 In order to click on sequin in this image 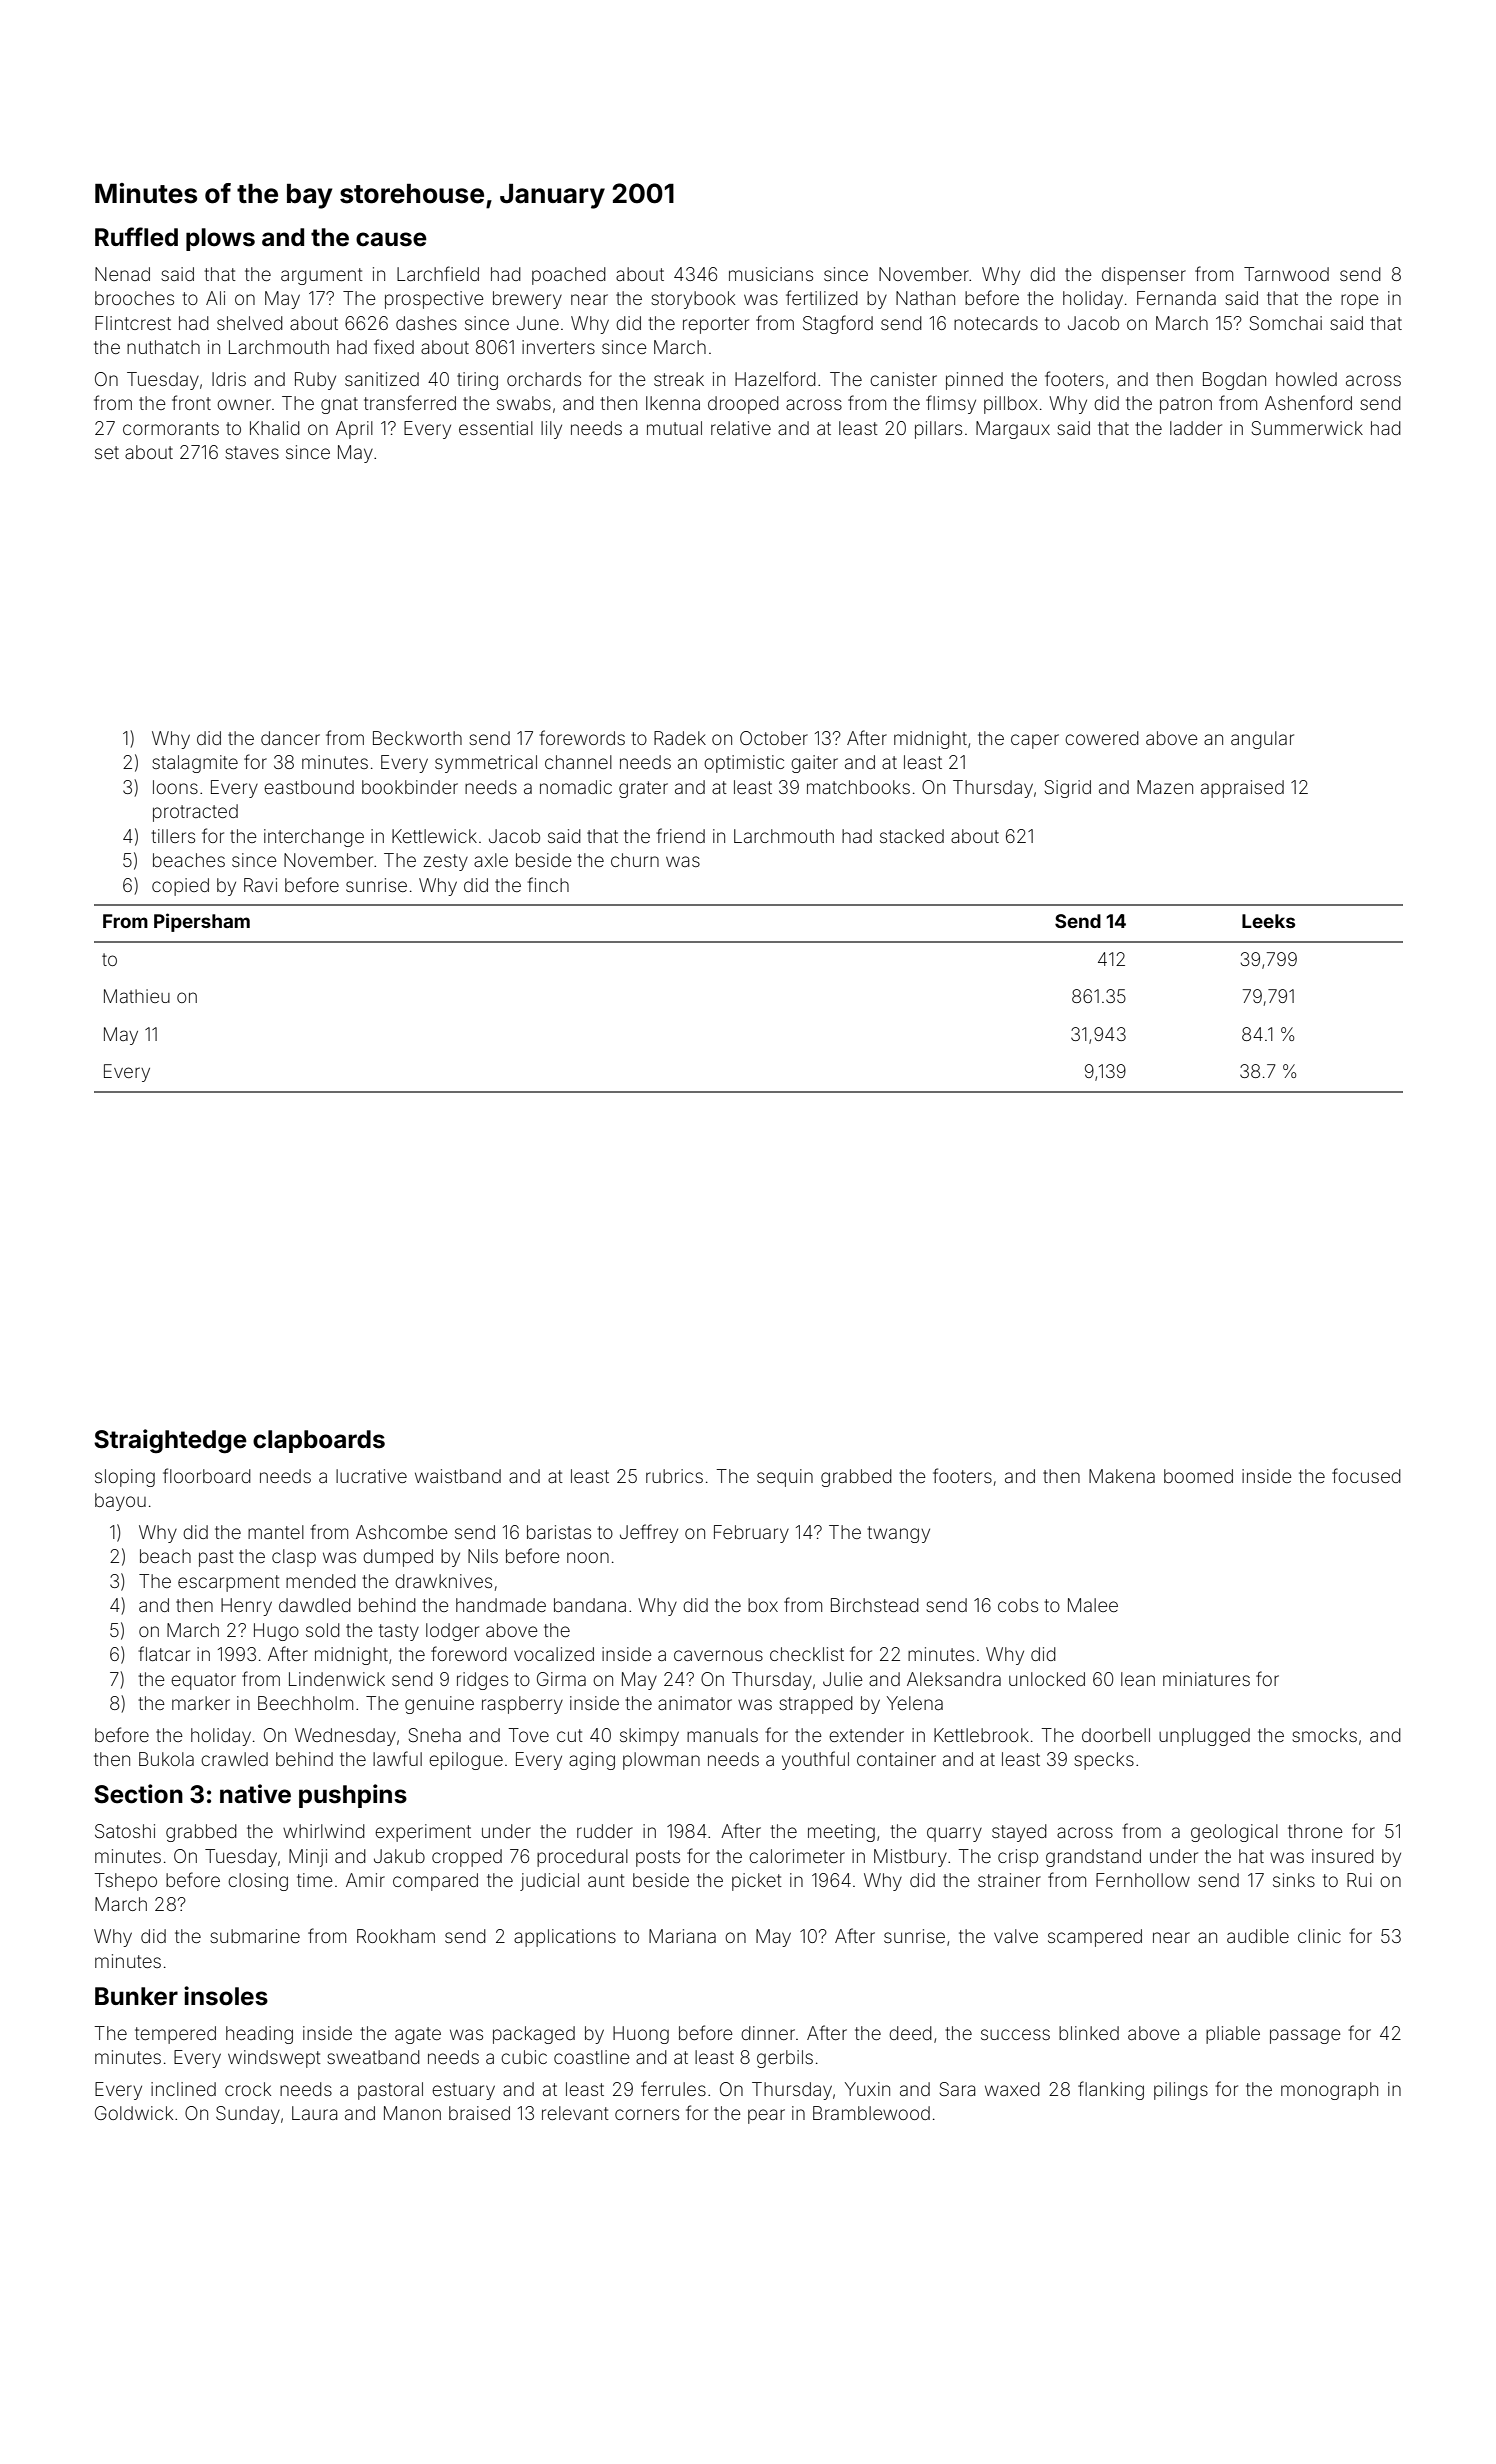, I will do `click(785, 1478)`.
